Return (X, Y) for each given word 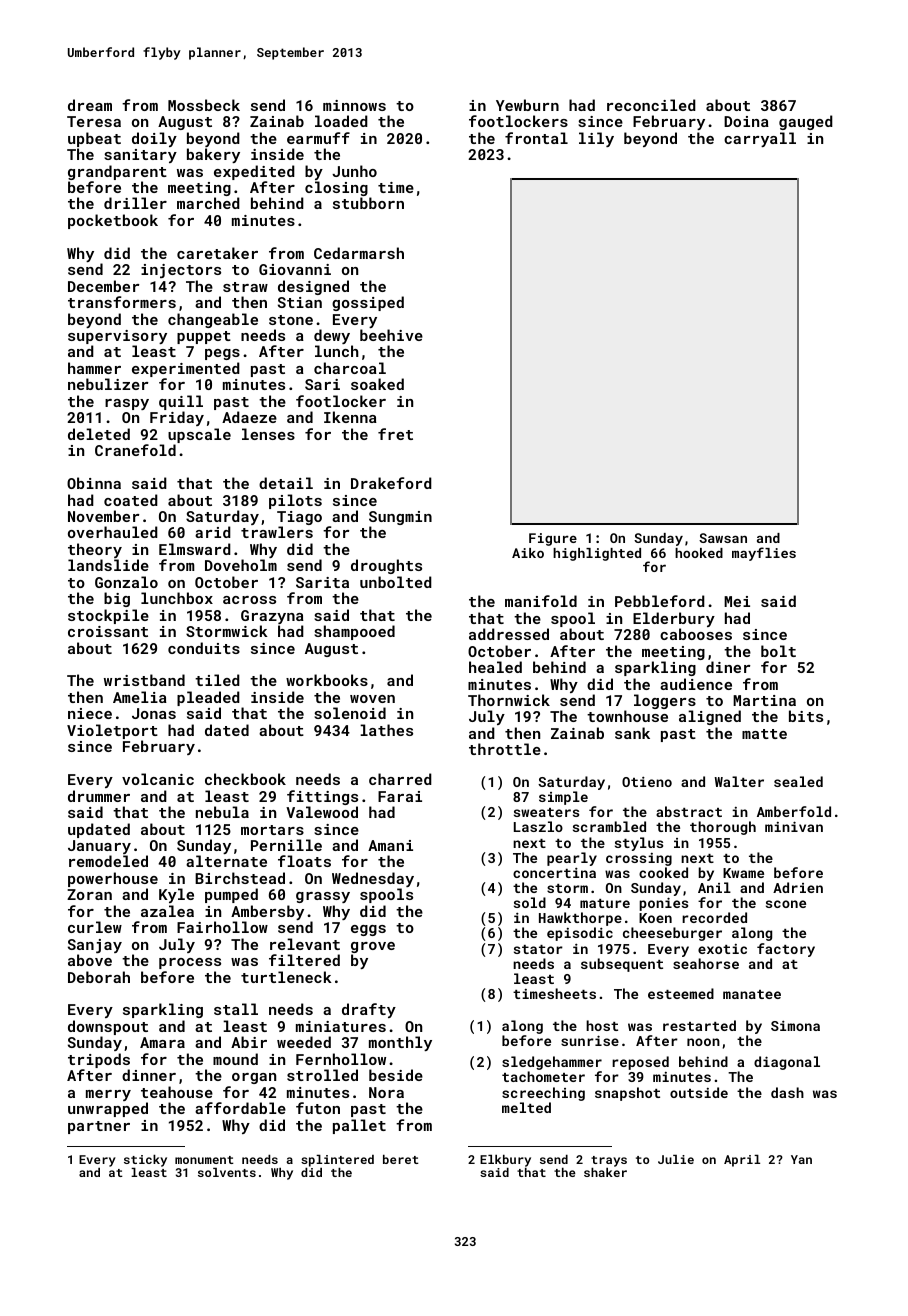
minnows (354, 105)
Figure (553, 539)
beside (396, 1075)
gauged (806, 122)
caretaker (217, 253)
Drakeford (391, 483)
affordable (240, 1108)
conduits (204, 648)
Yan (801, 1159)
